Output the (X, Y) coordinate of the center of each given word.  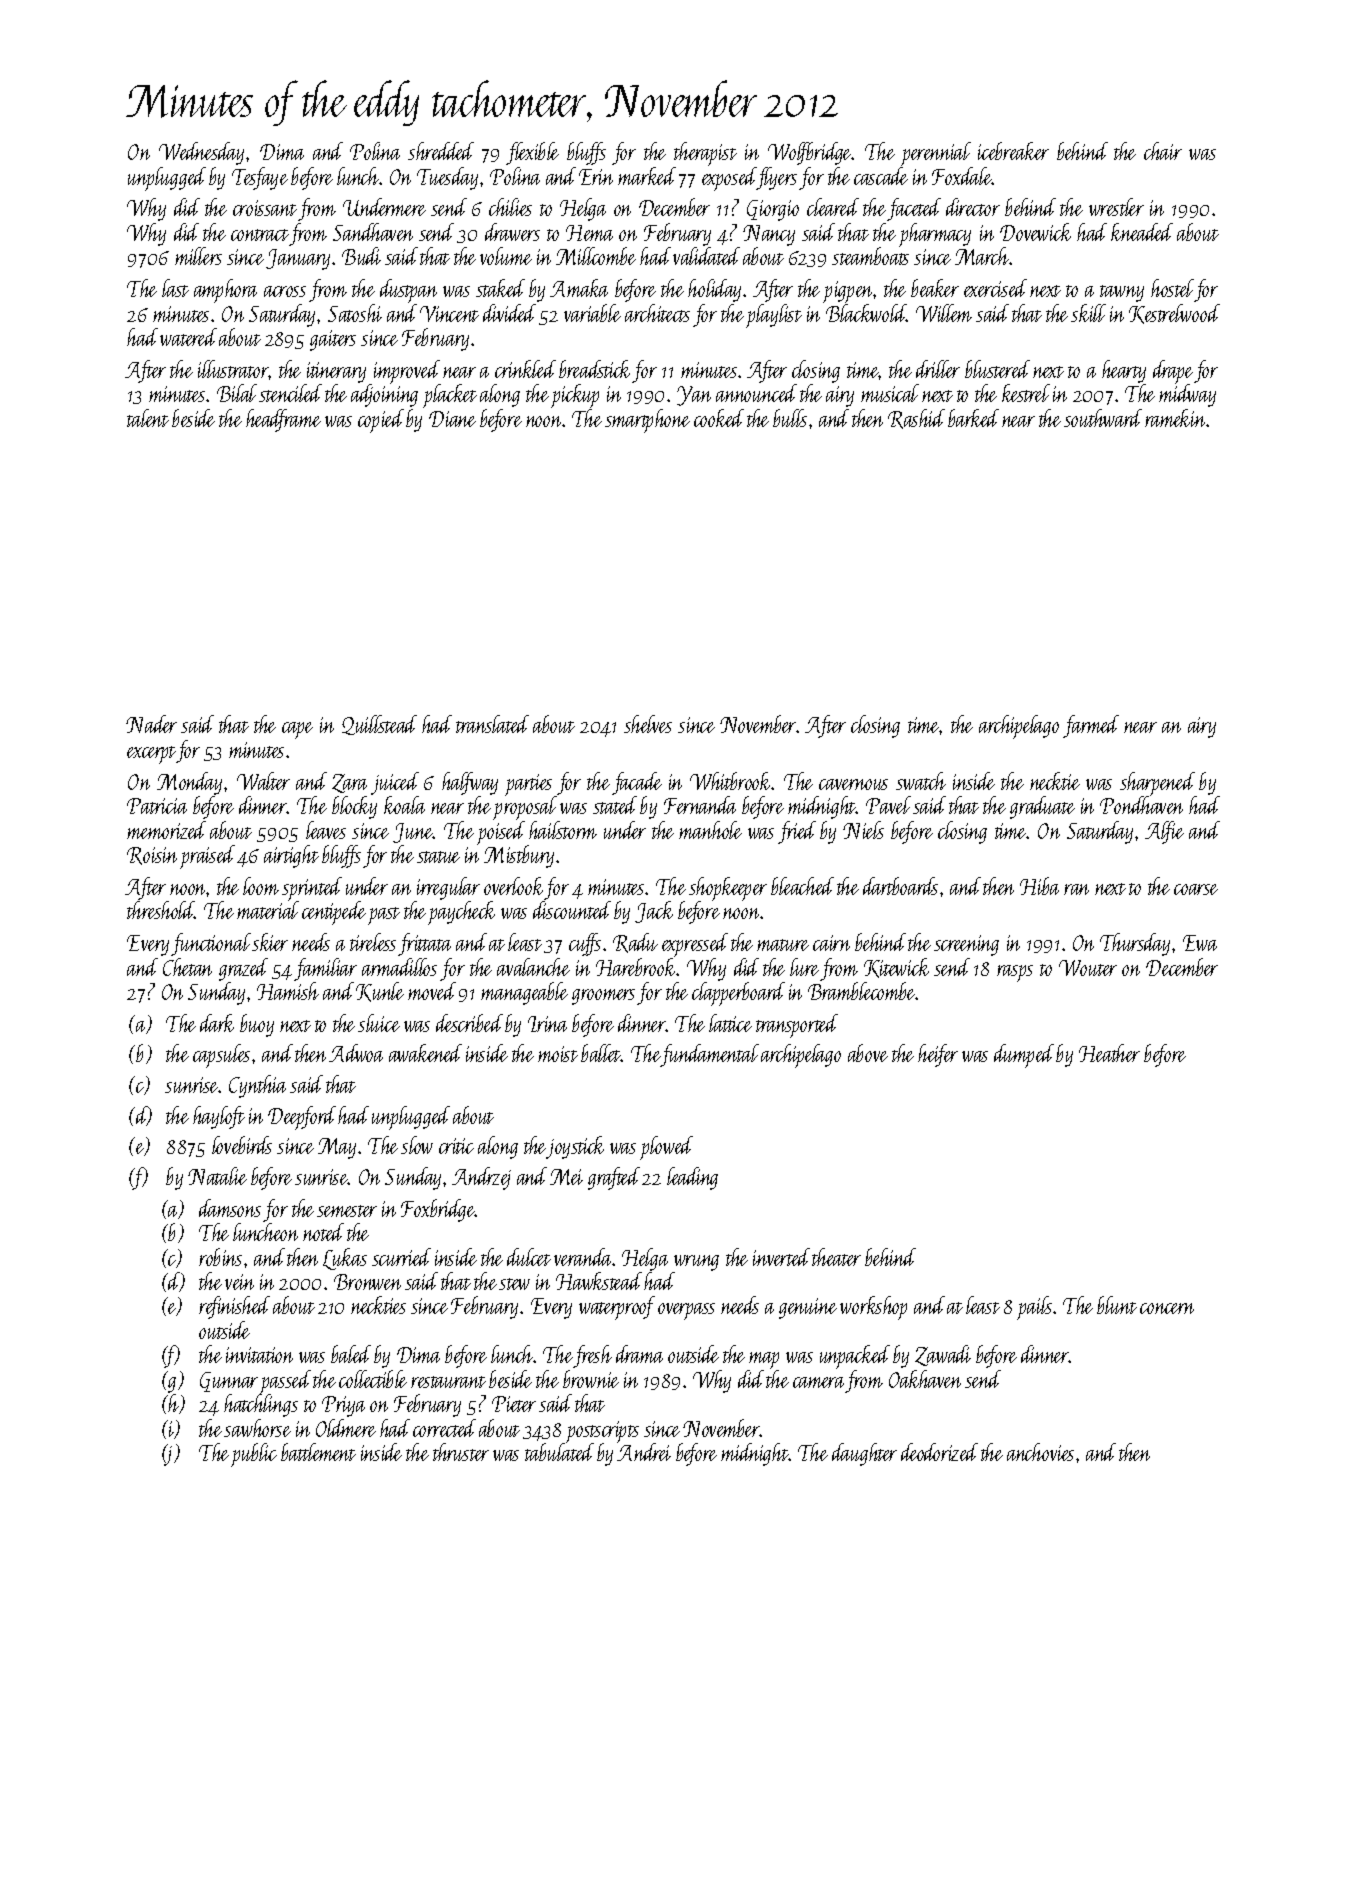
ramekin (1176, 418)
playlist (774, 316)
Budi (361, 256)
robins (220, 1257)
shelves (648, 724)
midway (1187, 395)
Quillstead (379, 725)
